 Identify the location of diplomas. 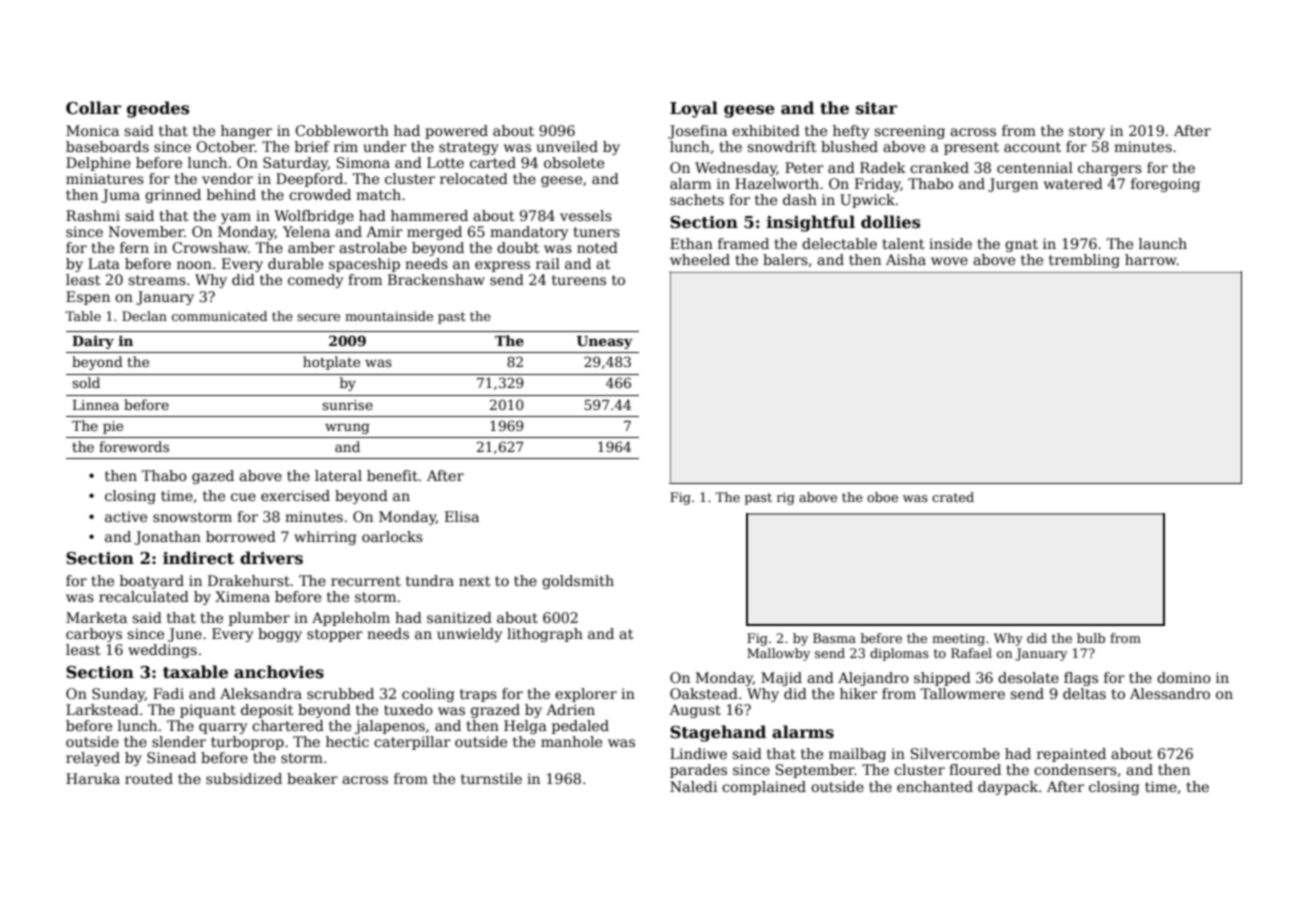
(899, 654).
